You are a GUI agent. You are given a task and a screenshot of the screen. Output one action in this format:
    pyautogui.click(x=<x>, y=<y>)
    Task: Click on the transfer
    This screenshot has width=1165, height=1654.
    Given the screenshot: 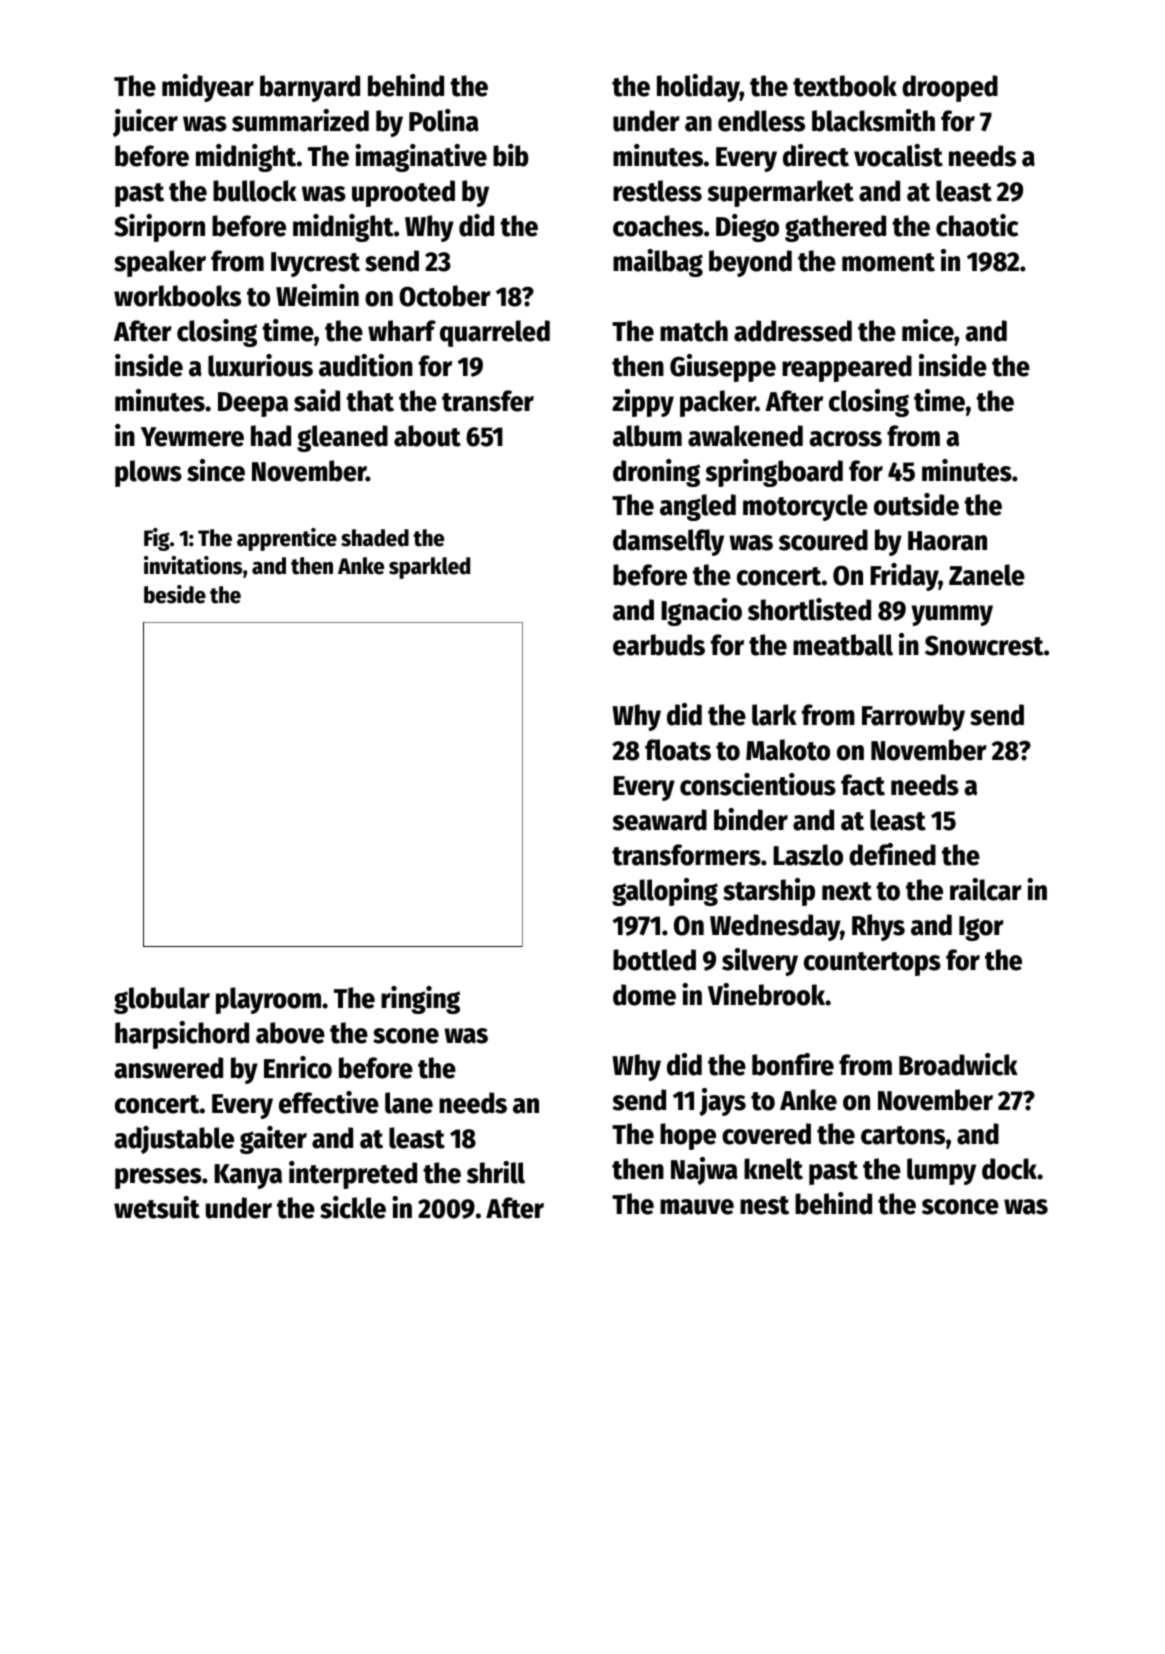 What is the action you would take?
    pyautogui.click(x=488, y=401)
